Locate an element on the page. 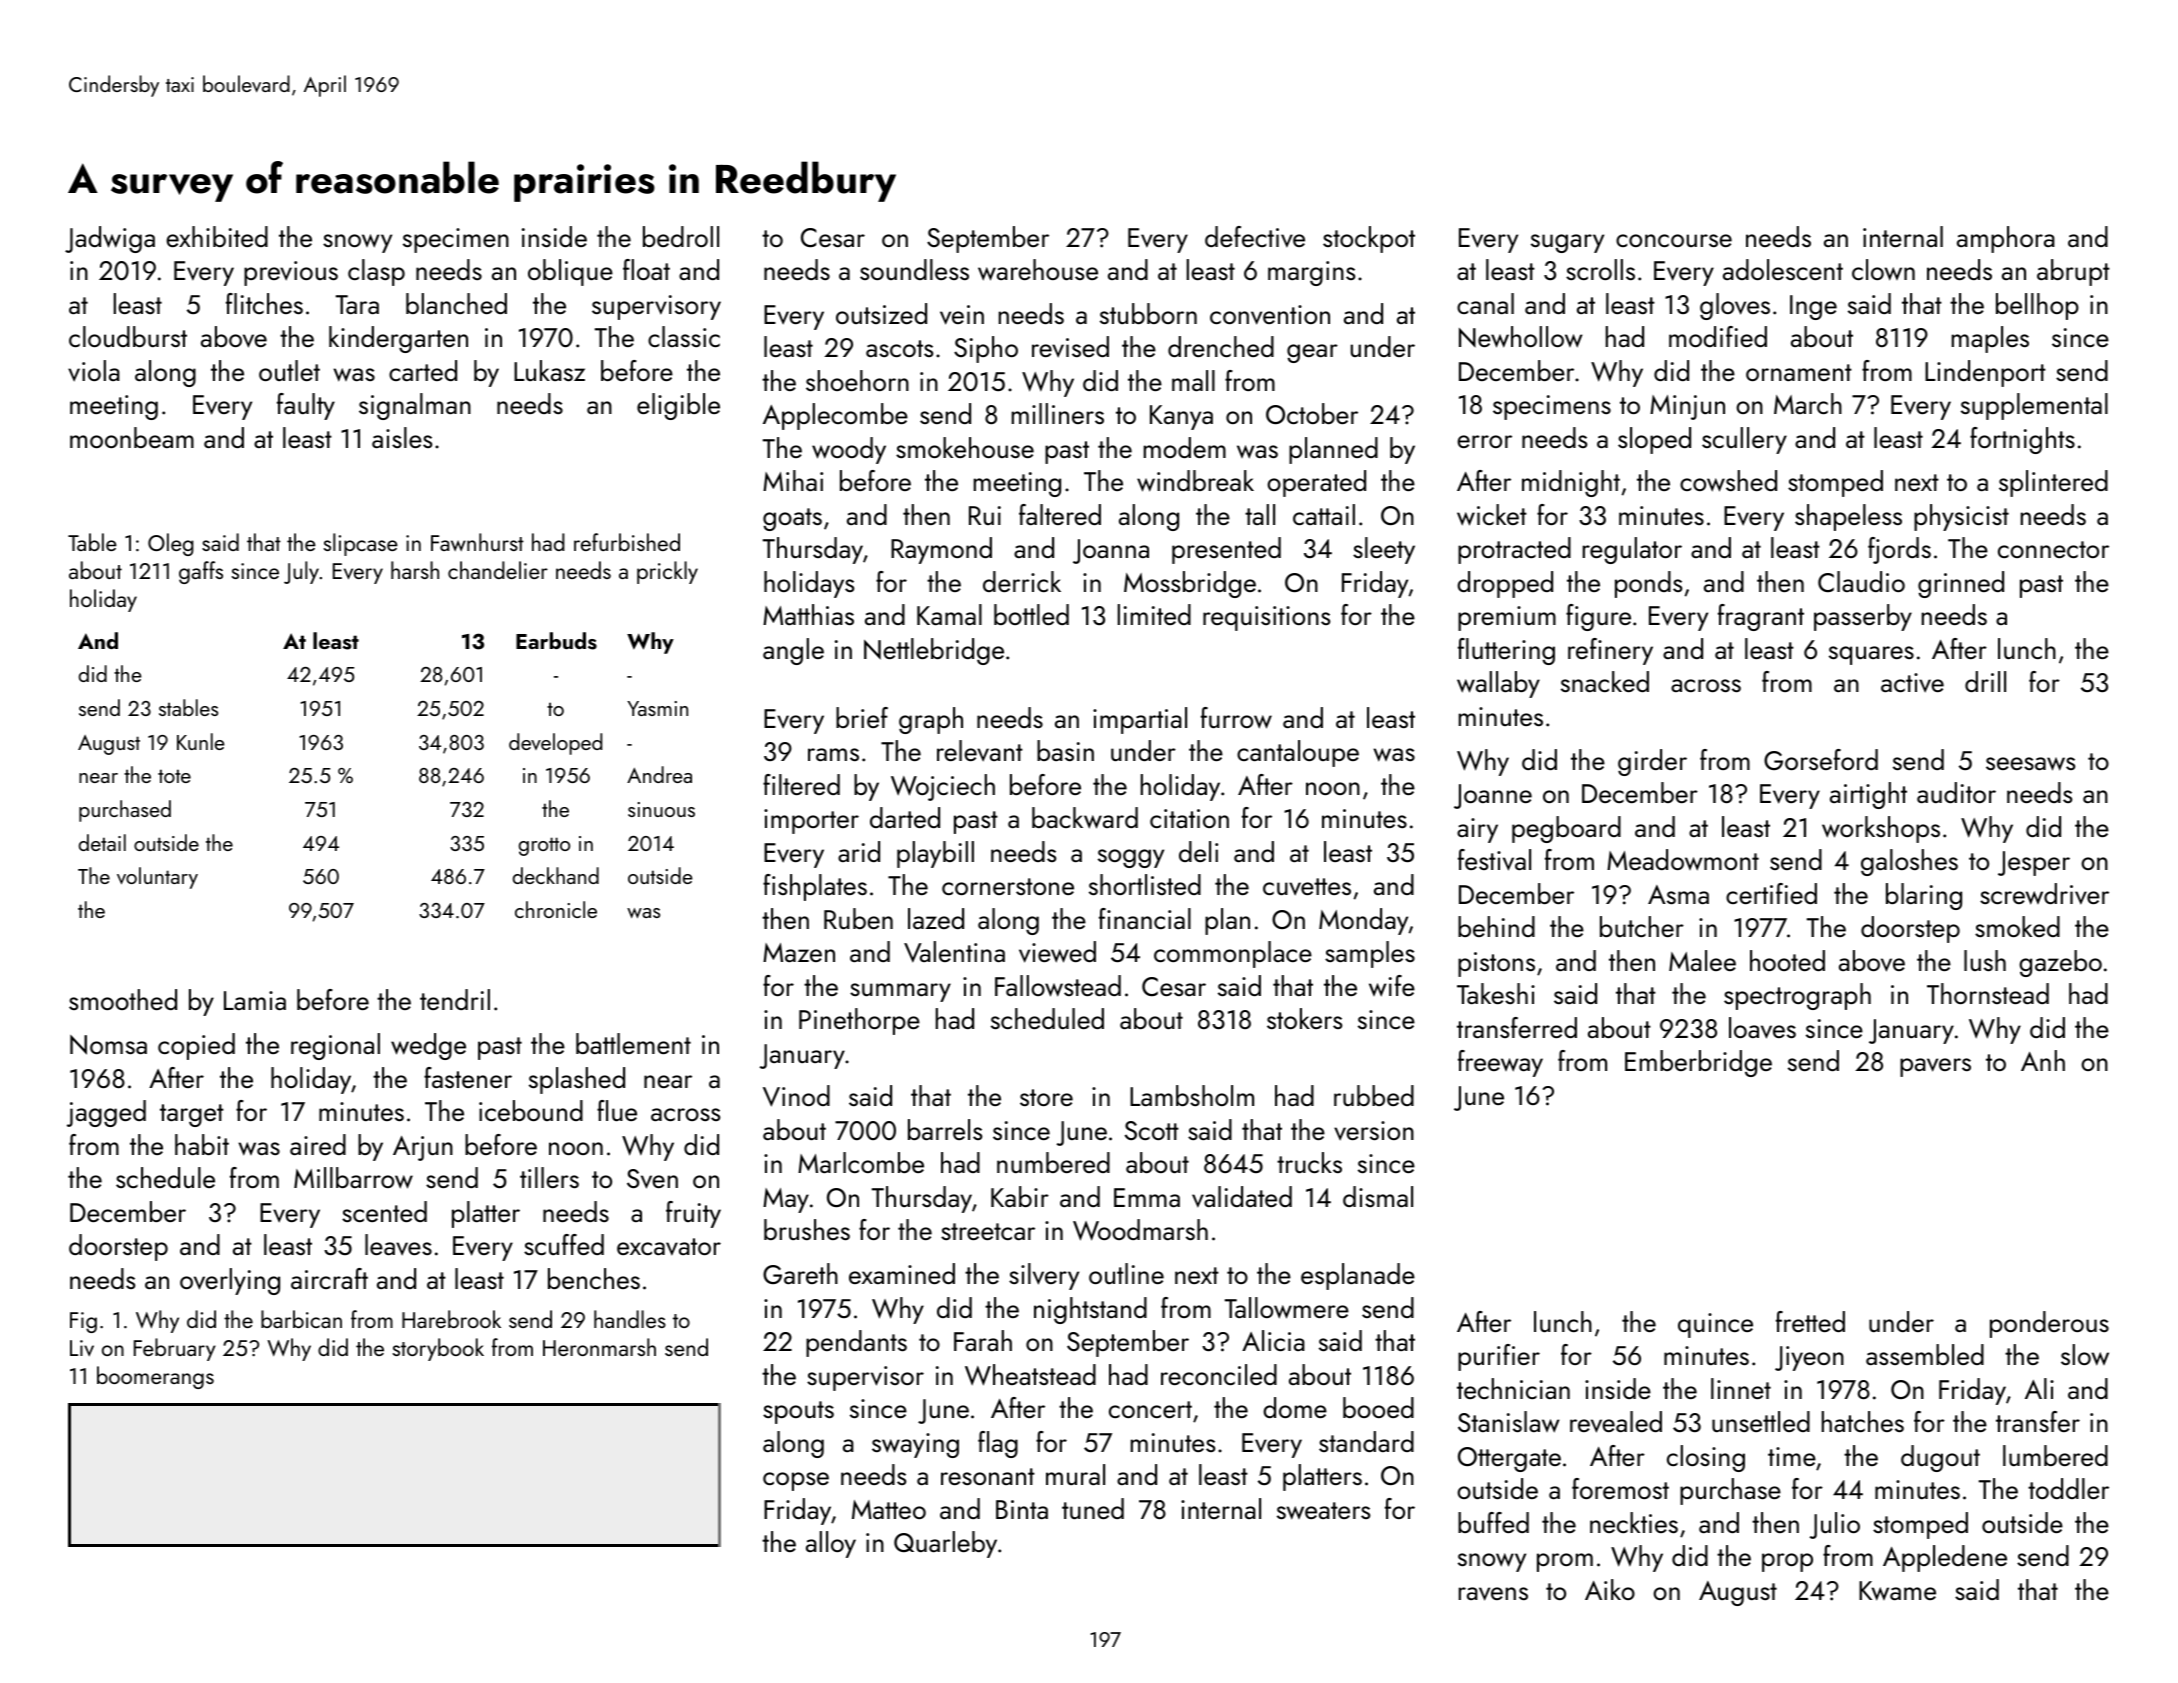 The width and height of the document is (2178, 1683). summary is located at coordinates (900, 992).
